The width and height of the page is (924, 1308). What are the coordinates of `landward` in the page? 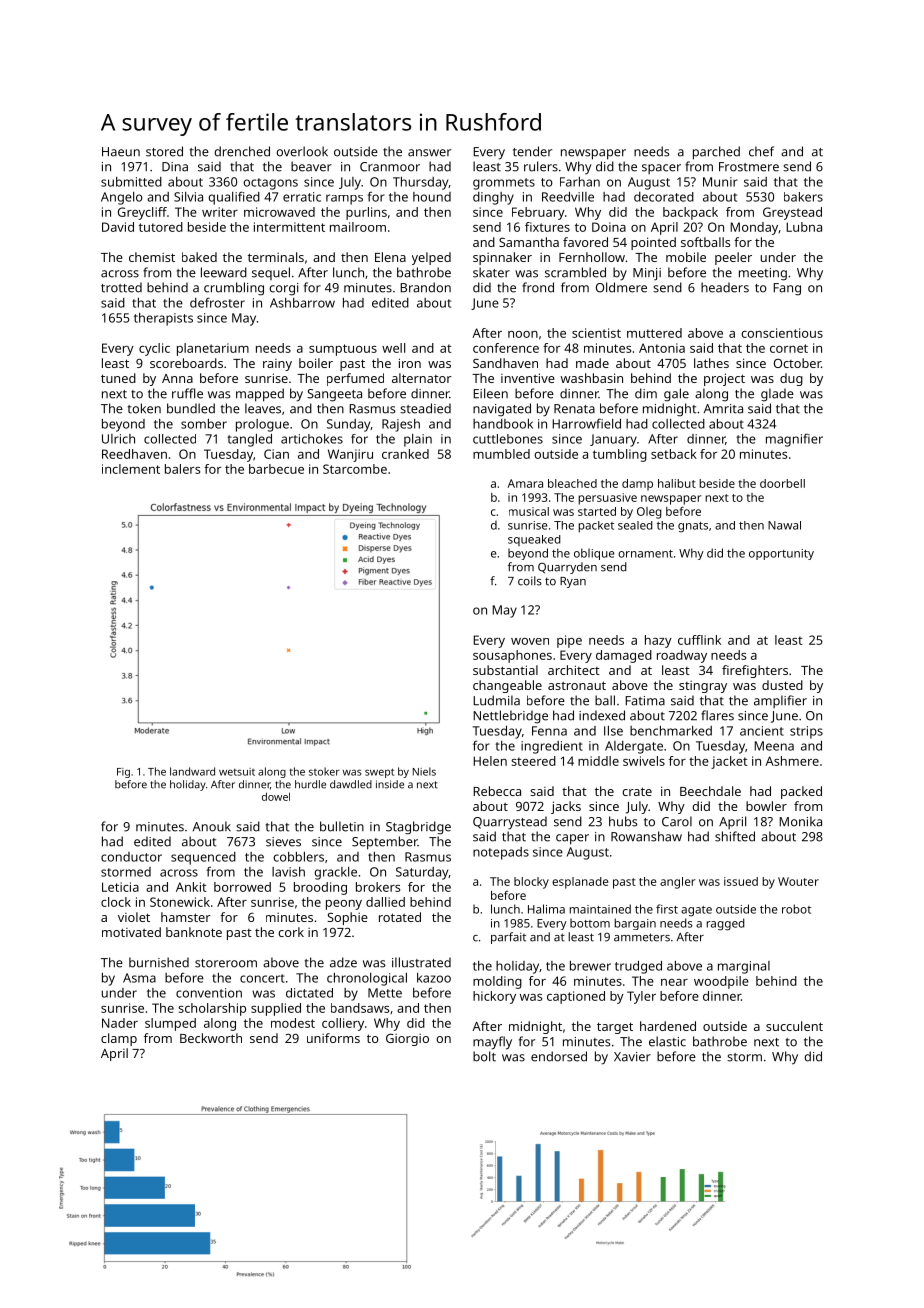 It's located at (192, 771).
